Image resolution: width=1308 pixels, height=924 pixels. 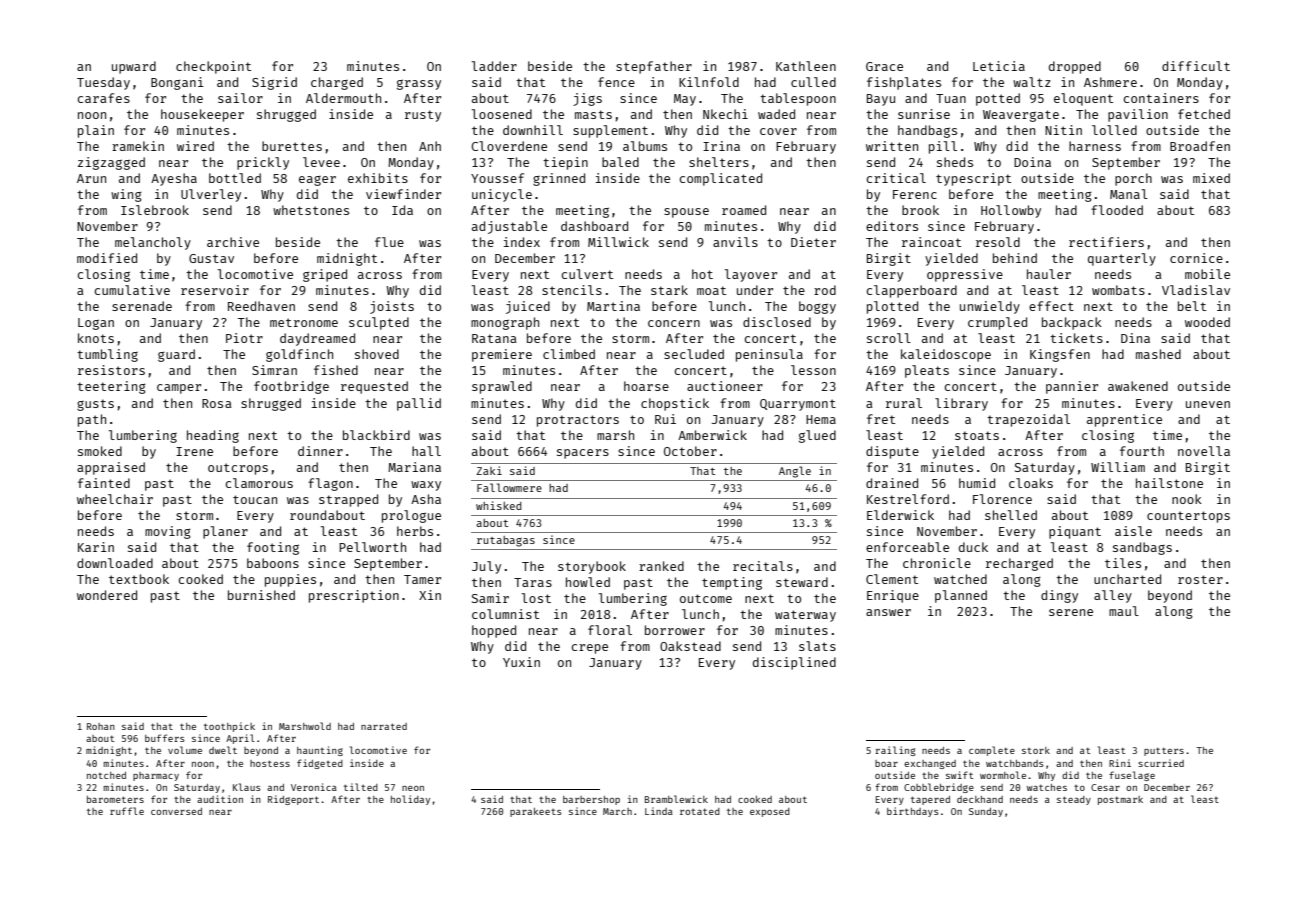 What do you see at coordinates (913, 812) in the document?
I see `birthdays` at bounding box center [913, 812].
